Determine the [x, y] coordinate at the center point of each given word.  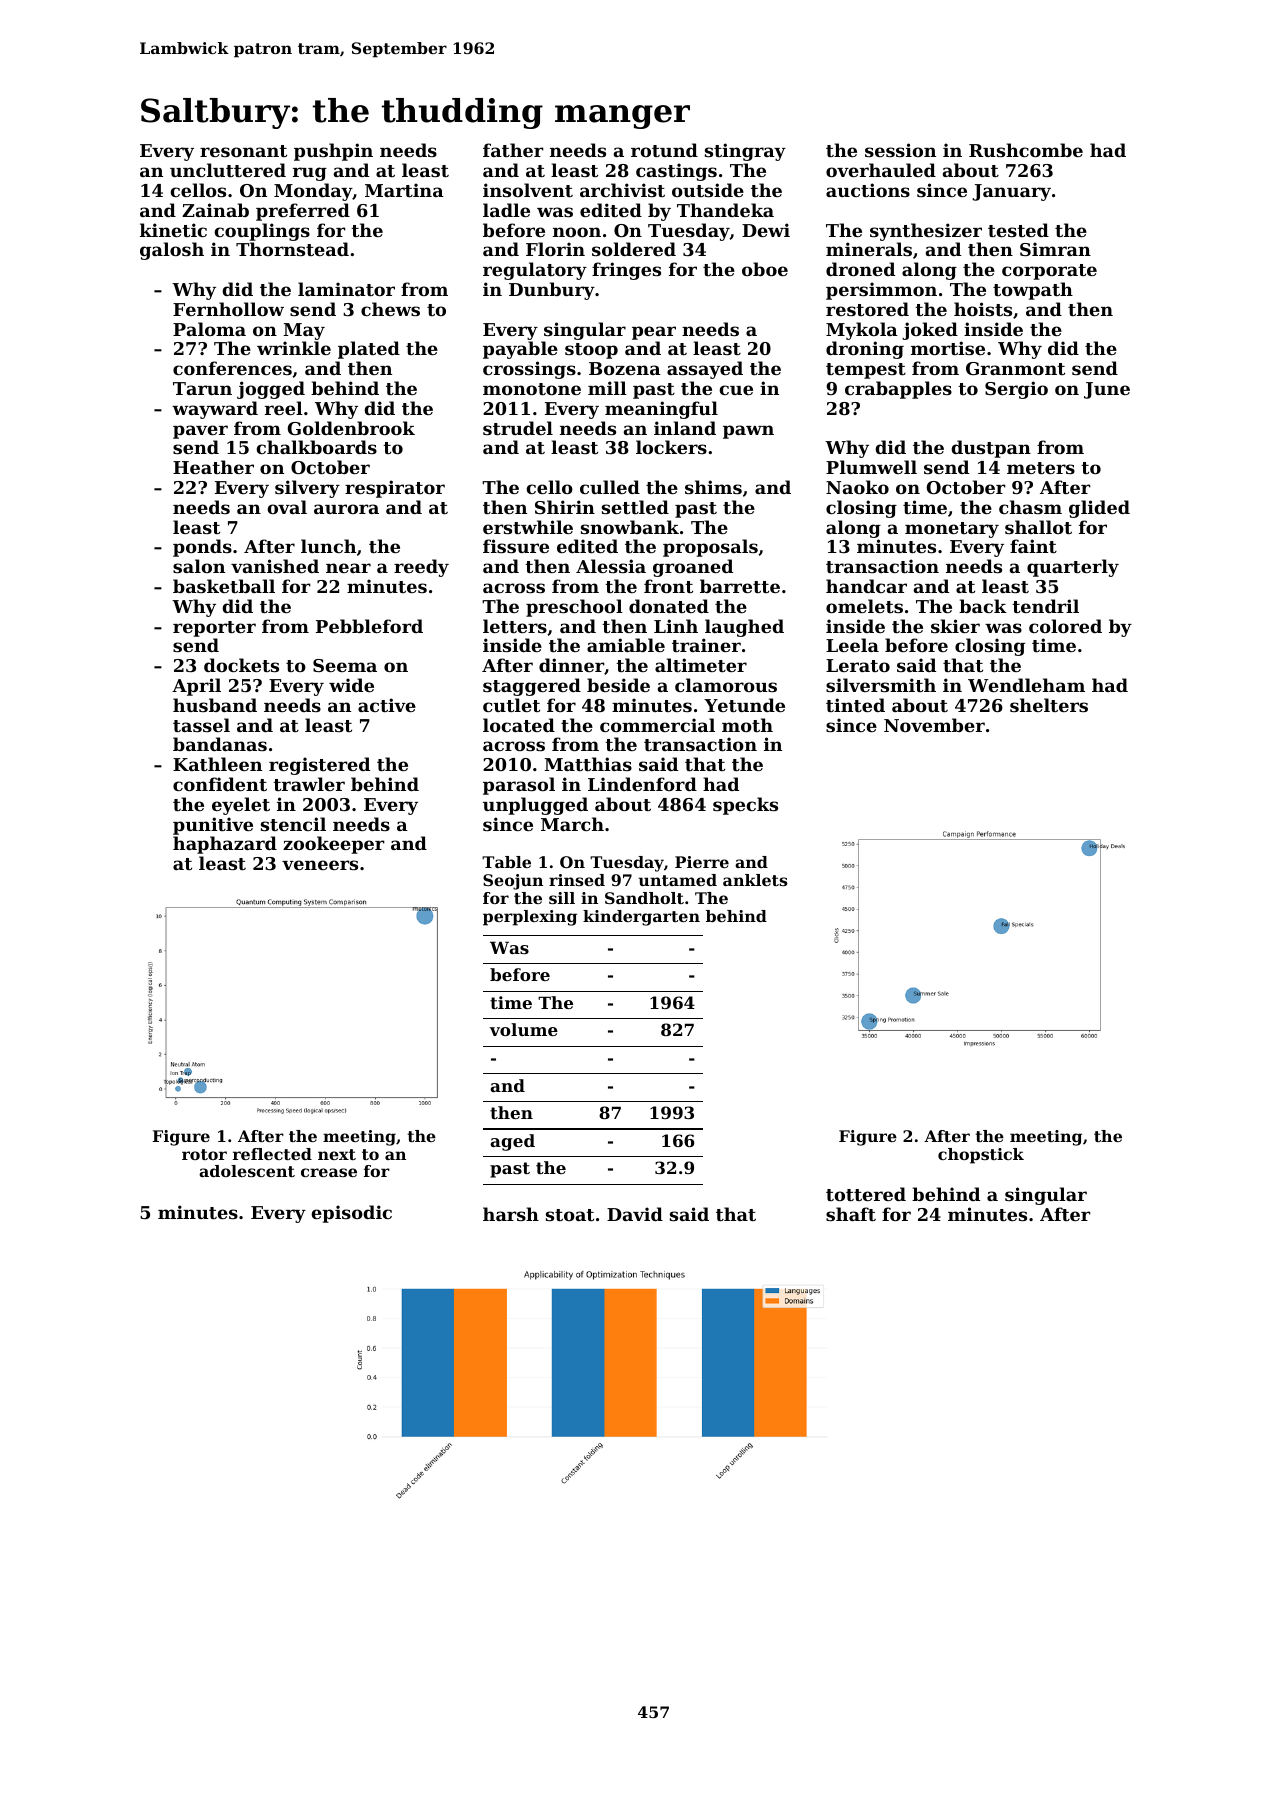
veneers [320, 865]
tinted [855, 705]
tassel [201, 725]
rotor [204, 1154]
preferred [303, 212]
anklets [755, 880]
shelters [1049, 705]
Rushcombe [1026, 150]
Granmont [1015, 368]
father [513, 150]
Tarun [202, 388]
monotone [532, 389]
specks [745, 806]
